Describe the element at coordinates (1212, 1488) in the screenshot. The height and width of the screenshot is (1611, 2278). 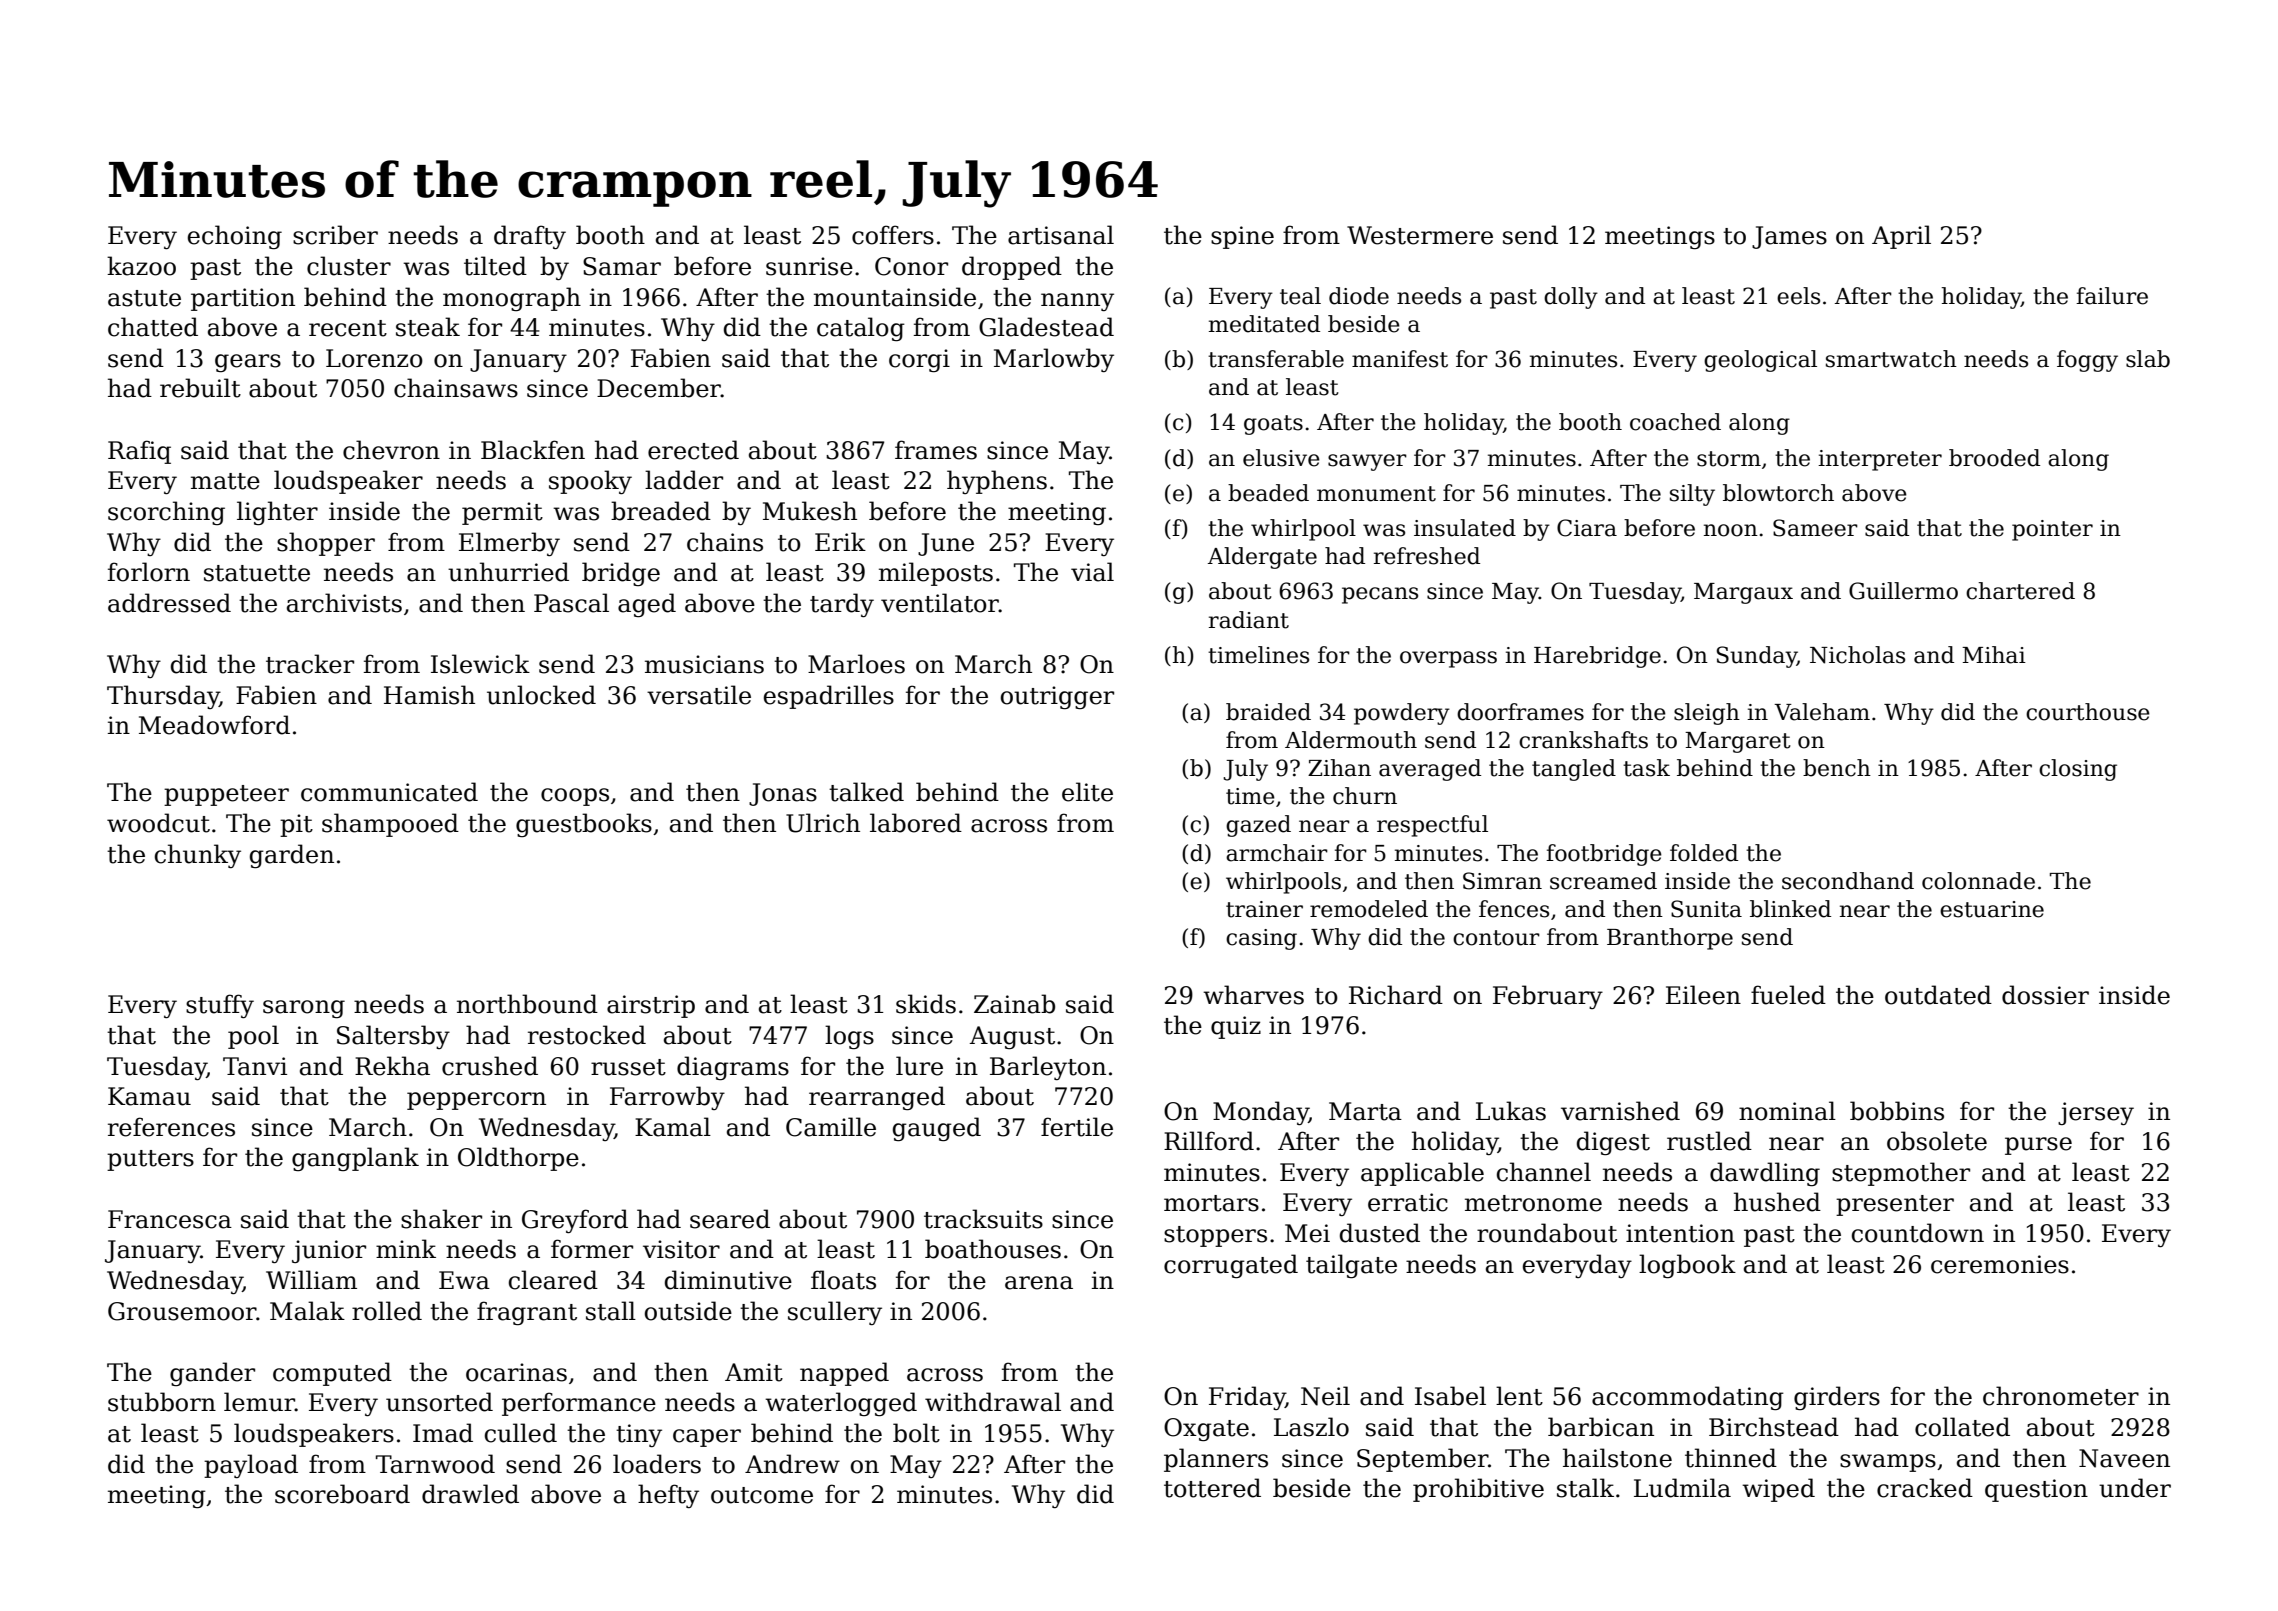
I see `tottered` at that location.
